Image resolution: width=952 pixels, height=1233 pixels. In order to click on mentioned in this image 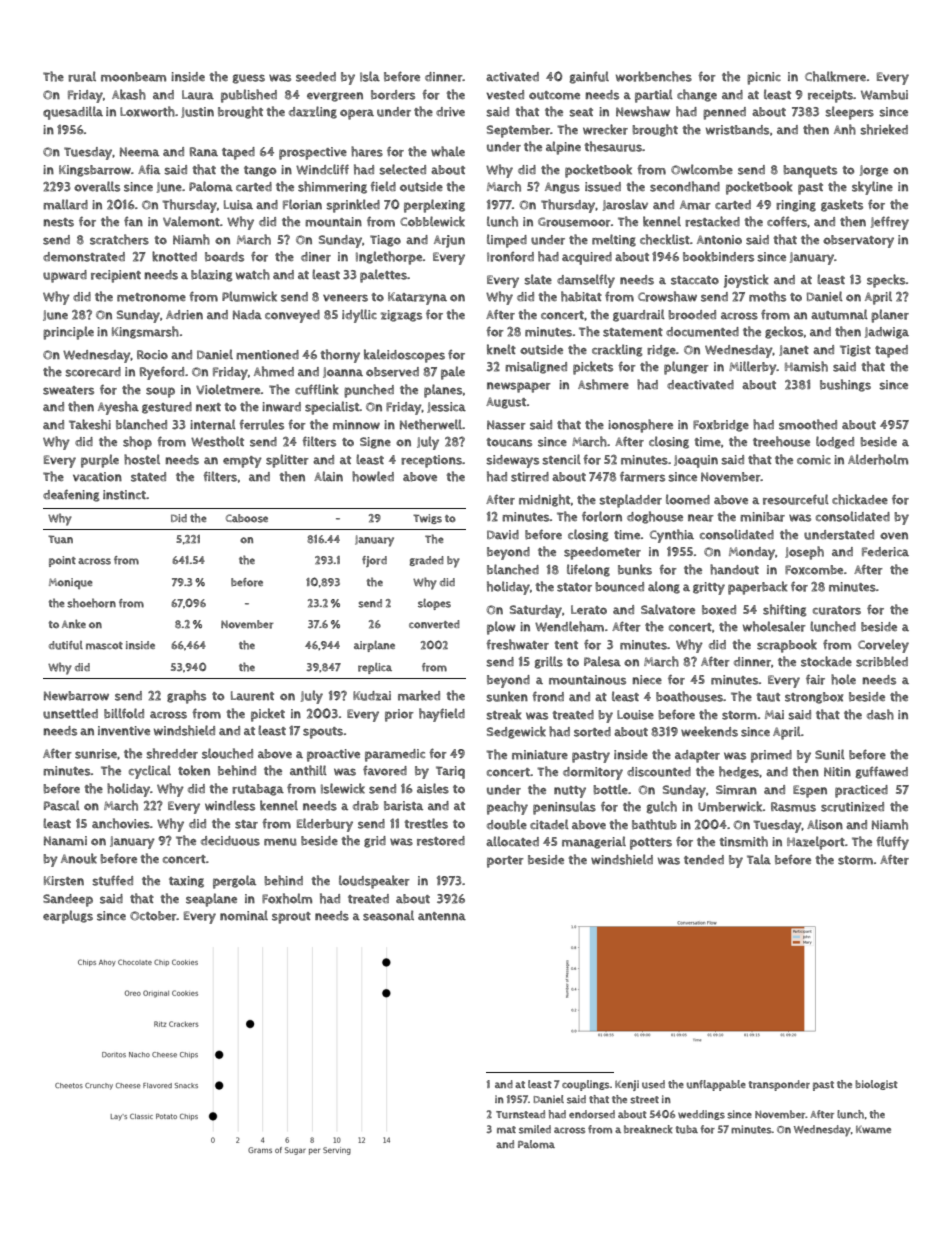, I will do `click(267, 355)`.
